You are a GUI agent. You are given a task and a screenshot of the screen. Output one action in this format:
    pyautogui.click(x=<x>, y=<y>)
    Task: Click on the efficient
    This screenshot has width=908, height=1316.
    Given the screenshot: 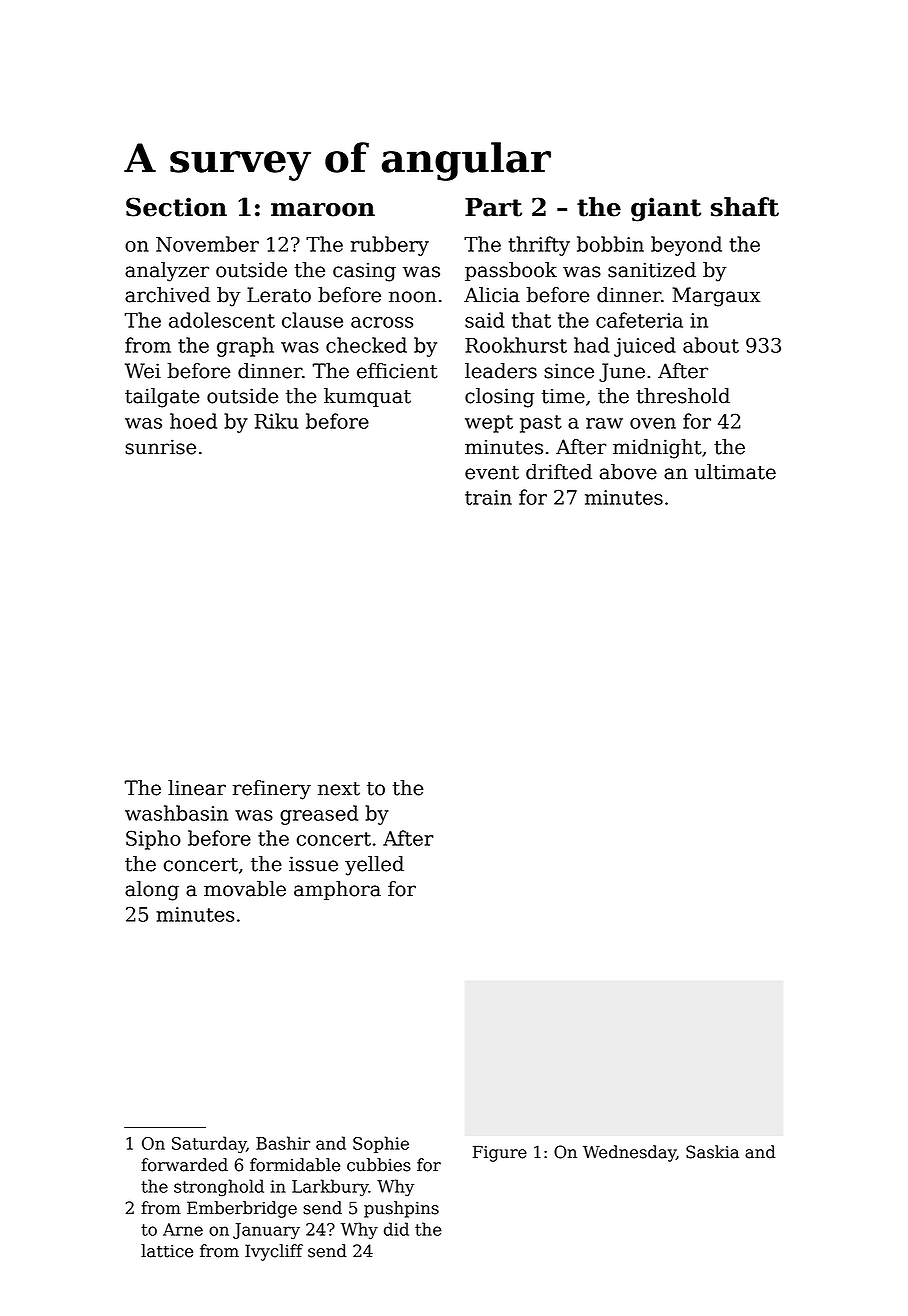 What is the action you would take?
    pyautogui.click(x=397, y=371)
